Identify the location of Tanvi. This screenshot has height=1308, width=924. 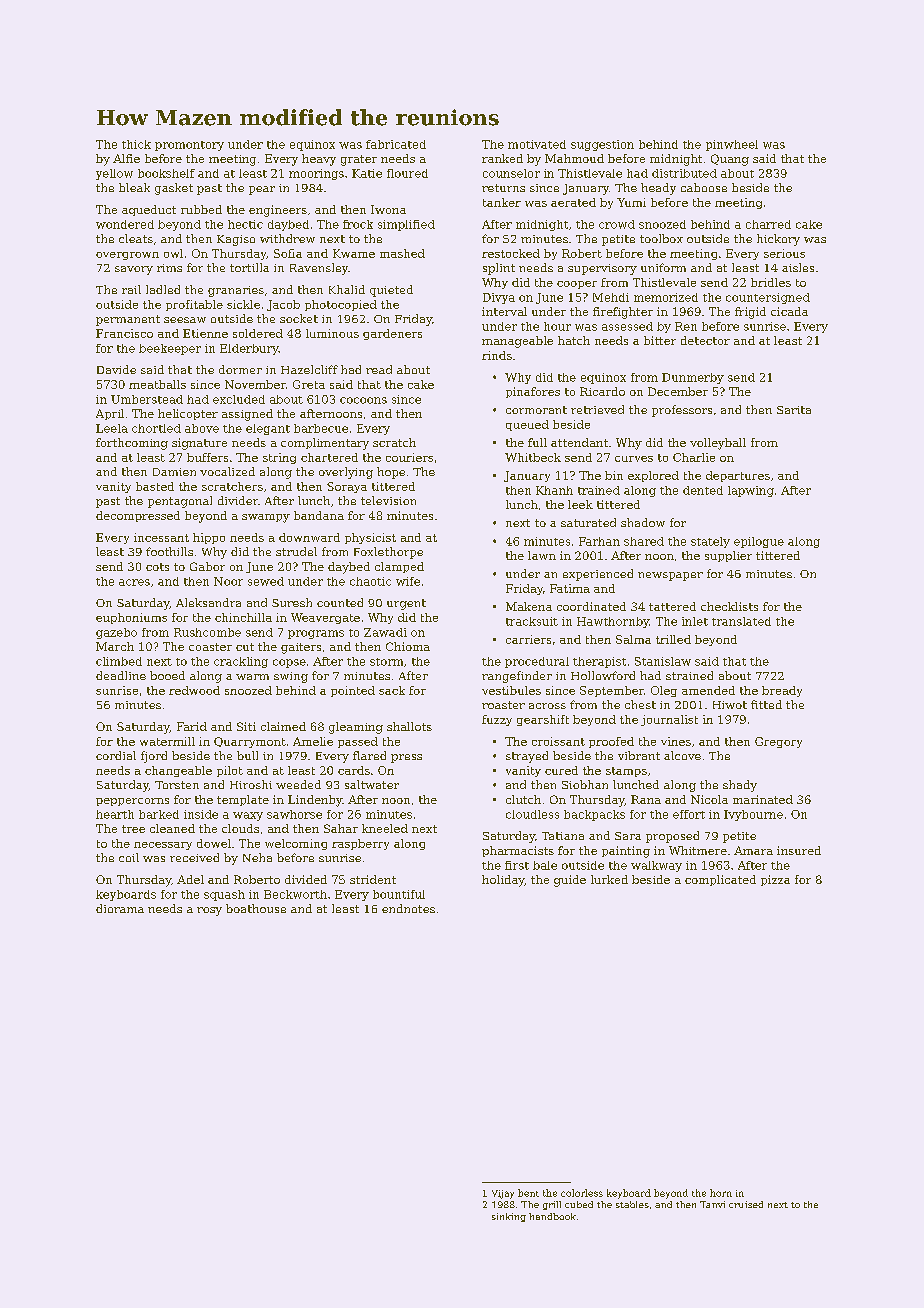
(712, 1204).
